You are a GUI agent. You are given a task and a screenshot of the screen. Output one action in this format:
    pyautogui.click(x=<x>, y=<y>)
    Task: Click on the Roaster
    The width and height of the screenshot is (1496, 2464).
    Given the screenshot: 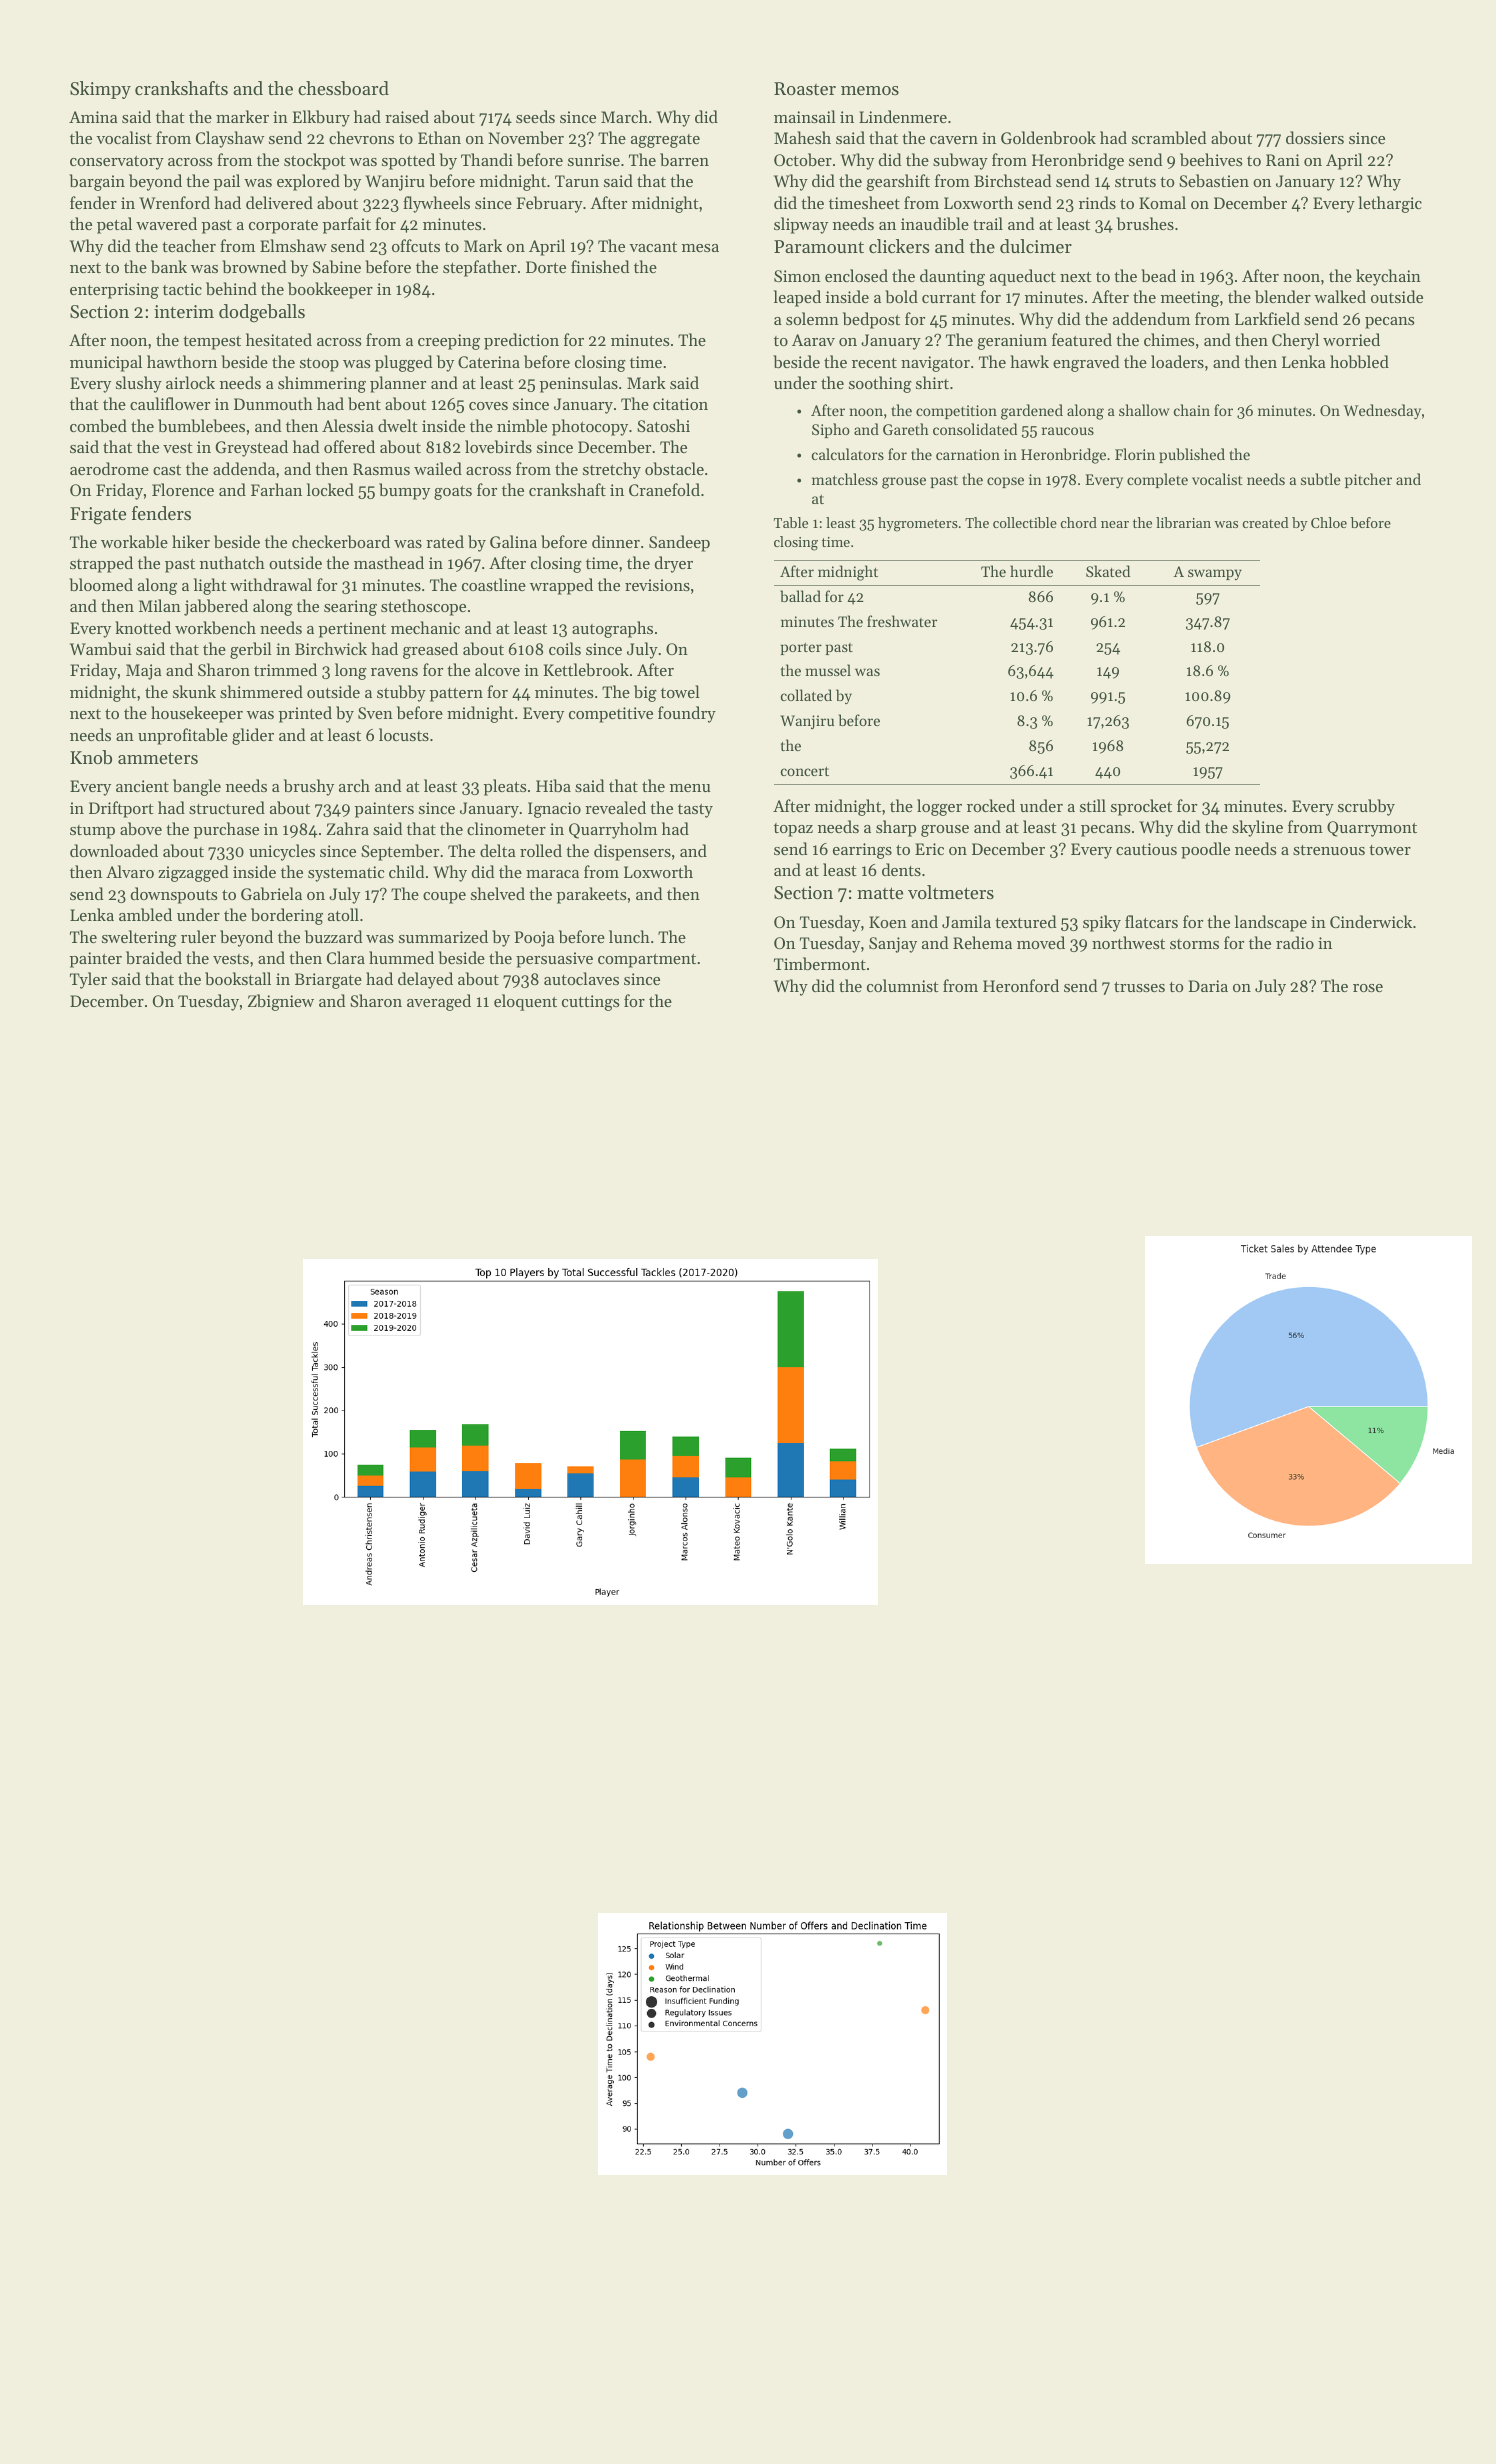 What is the action you would take?
    pyautogui.click(x=805, y=88)
